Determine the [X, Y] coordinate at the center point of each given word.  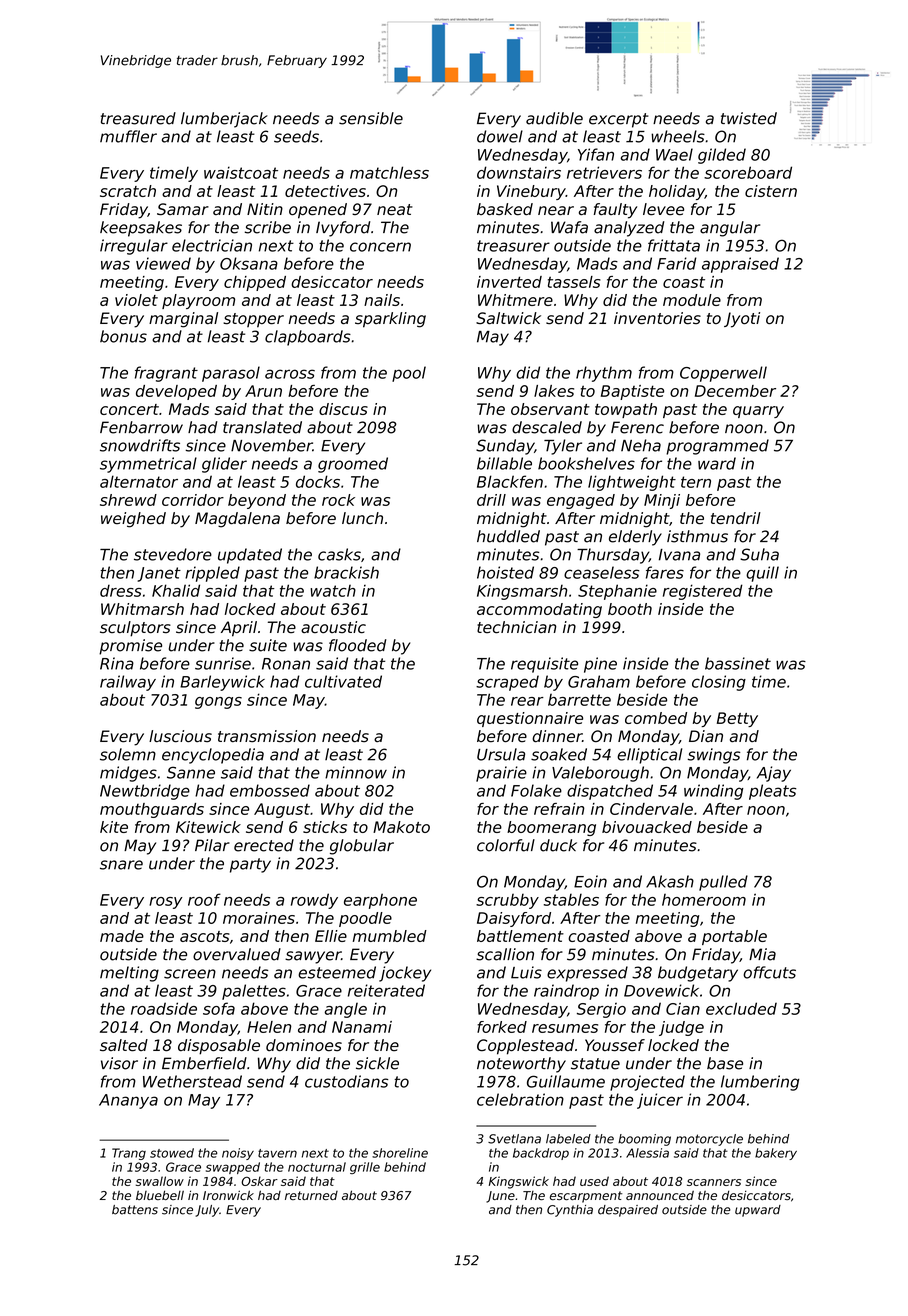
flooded [358, 645]
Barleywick [222, 683]
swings [713, 756]
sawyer [313, 957]
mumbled [390, 936]
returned [311, 1195]
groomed [353, 465]
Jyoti [742, 320]
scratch [128, 191]
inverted [509, 282]
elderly [635, 538]
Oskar [259, 1181]
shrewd [128, 500]
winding [714, 792]
